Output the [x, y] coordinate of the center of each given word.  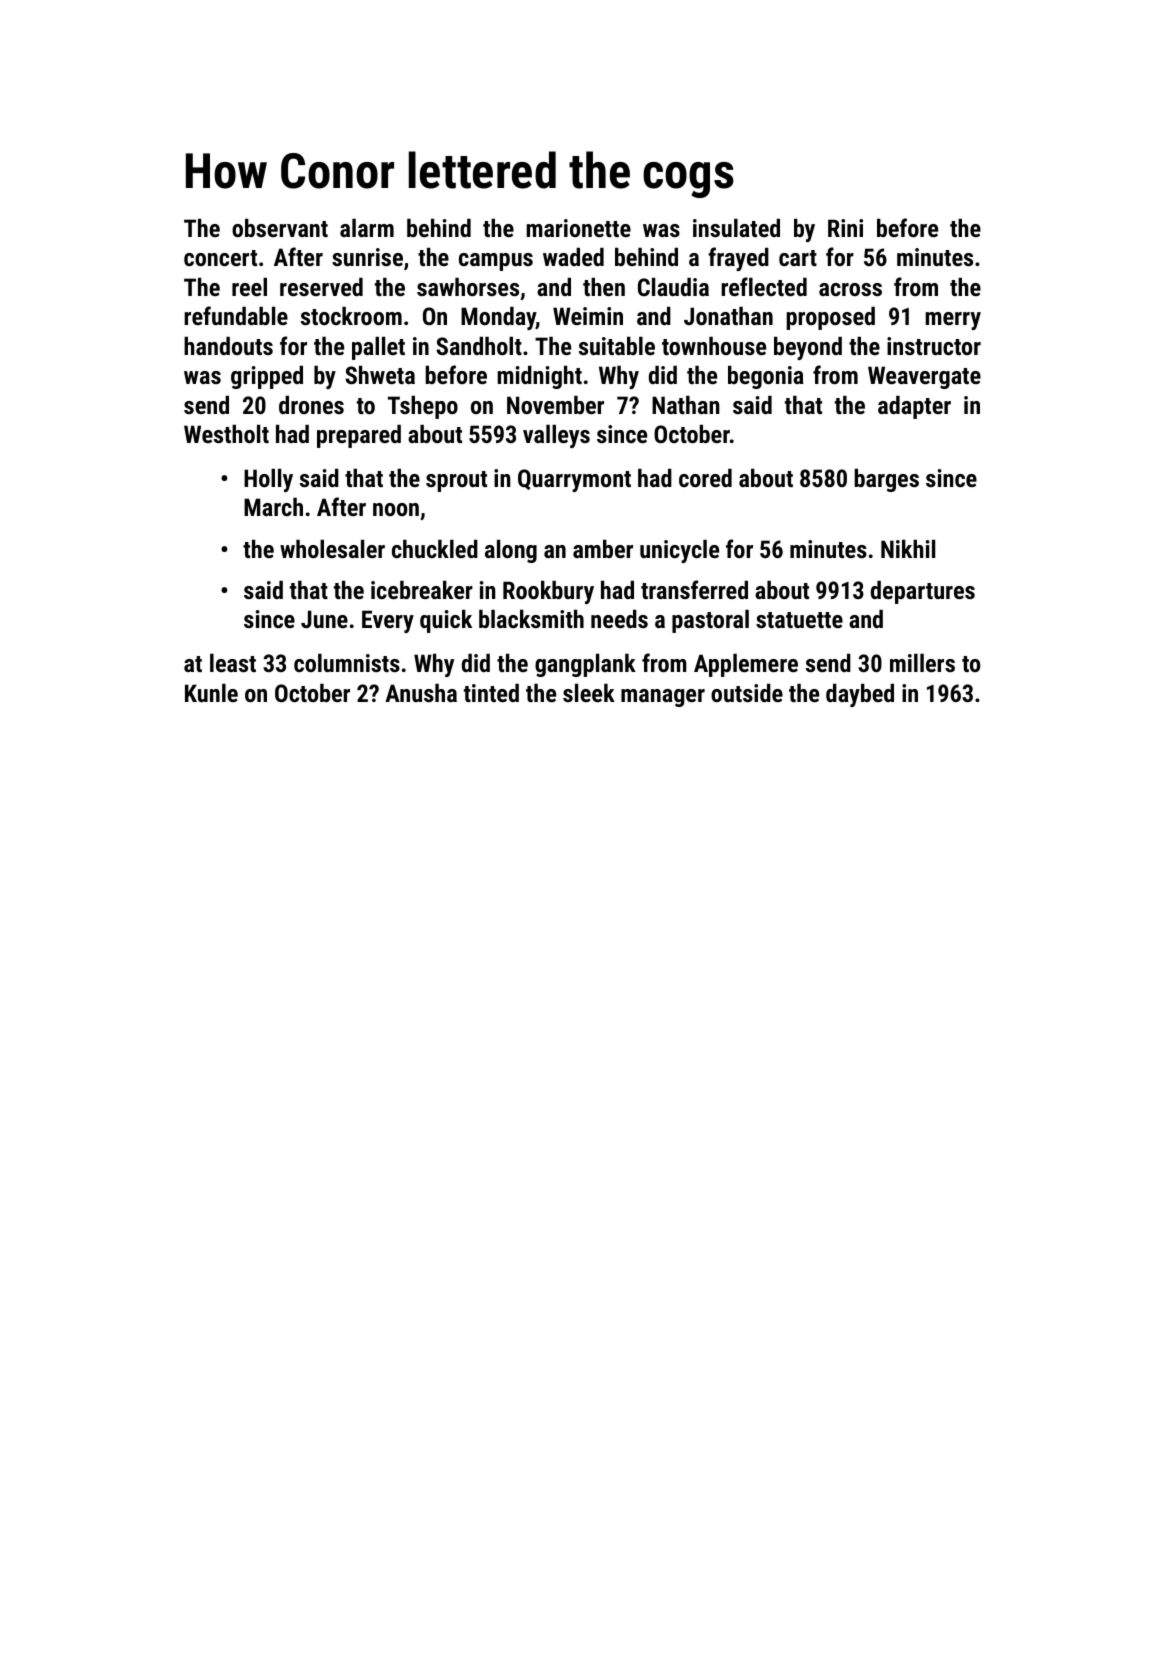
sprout [456, 481]
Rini [845, 228]
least [233, 663]
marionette [578, 228]
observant [280, 228]
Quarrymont [574, 480]
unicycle [679, 551]
